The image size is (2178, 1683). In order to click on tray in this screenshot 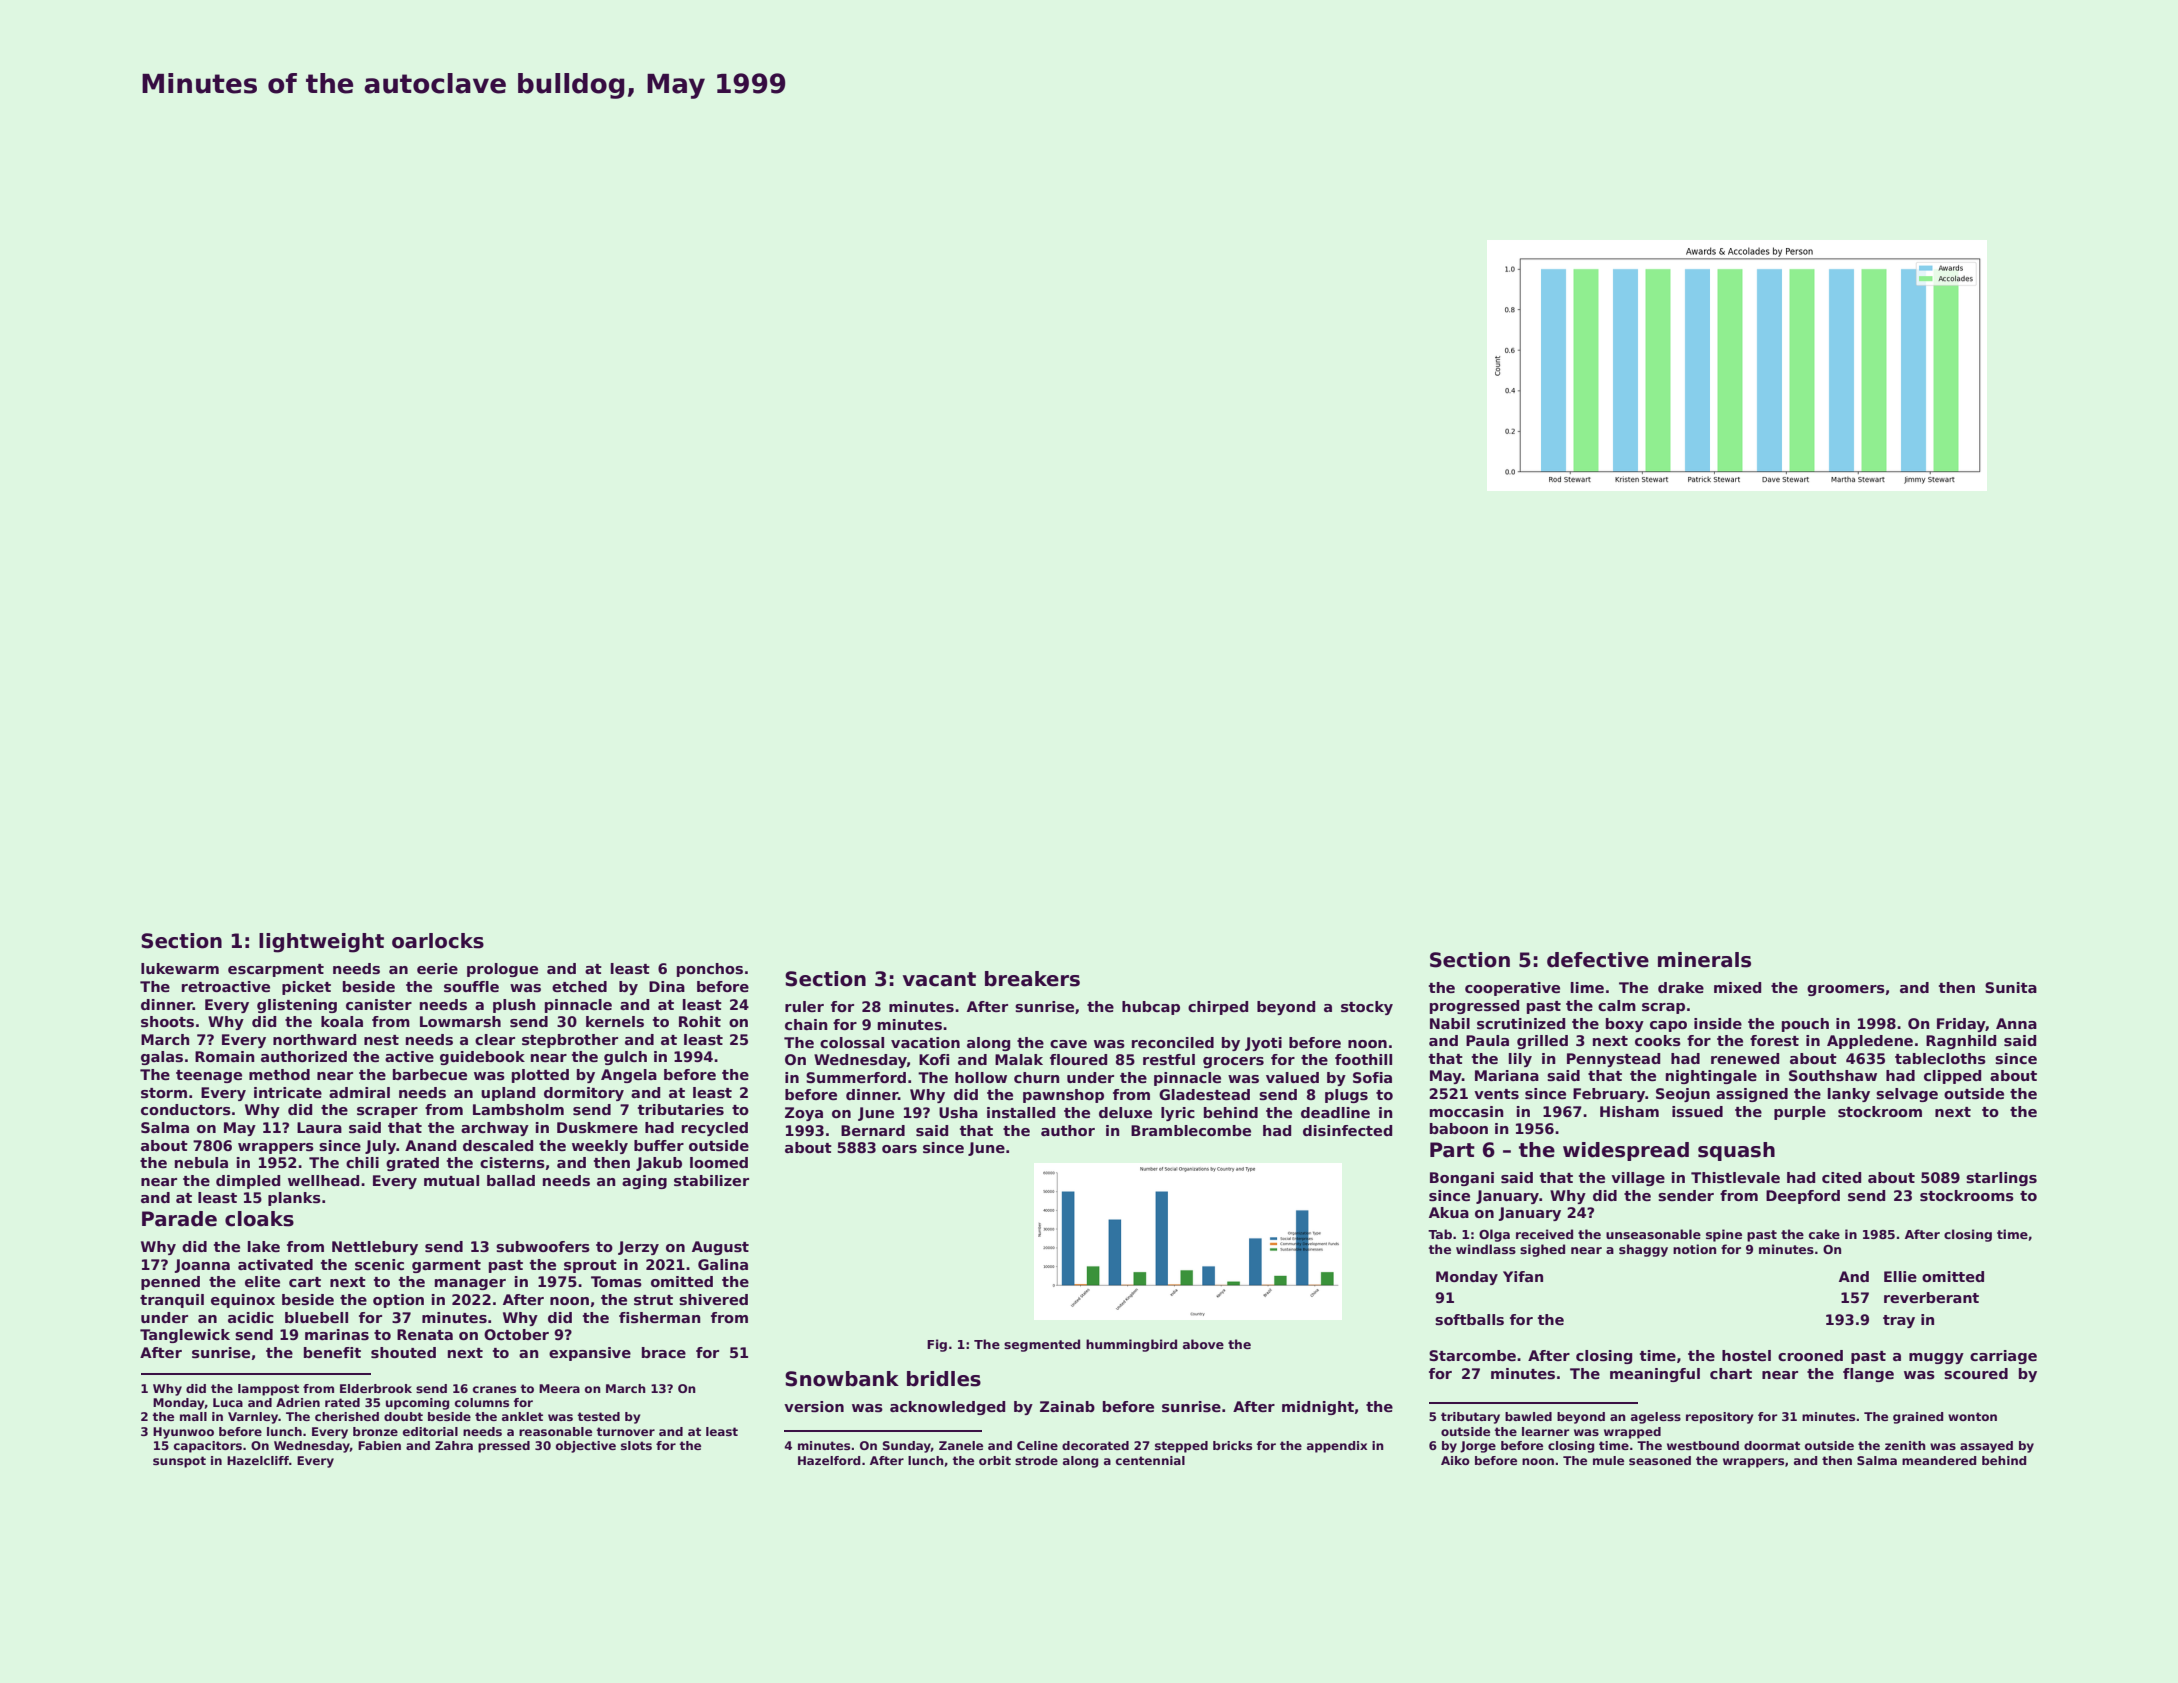, I will do `click(1899, 1321)`.
